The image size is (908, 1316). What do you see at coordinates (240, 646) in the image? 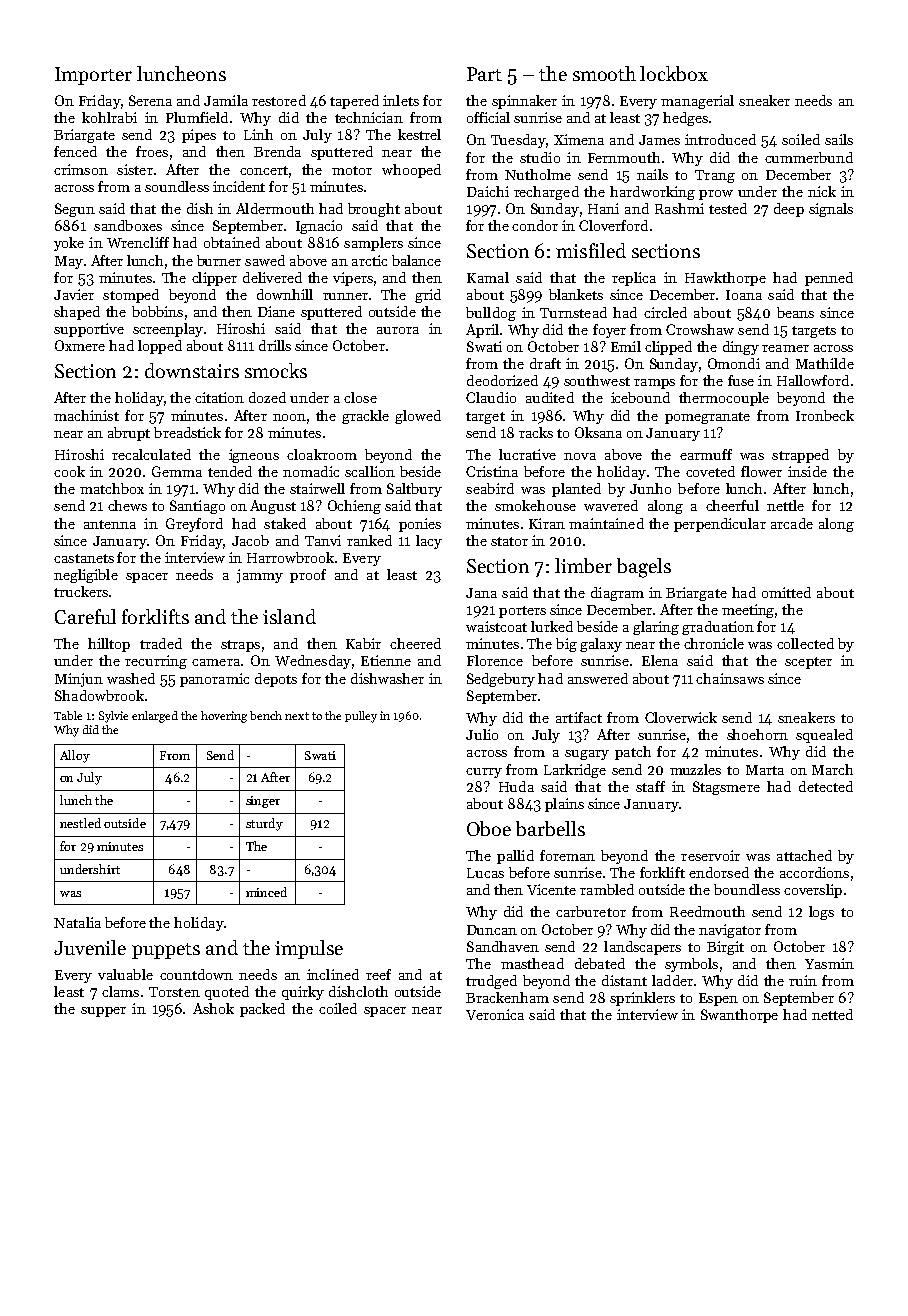
I see `straps` at bounding box center [240, 646].
